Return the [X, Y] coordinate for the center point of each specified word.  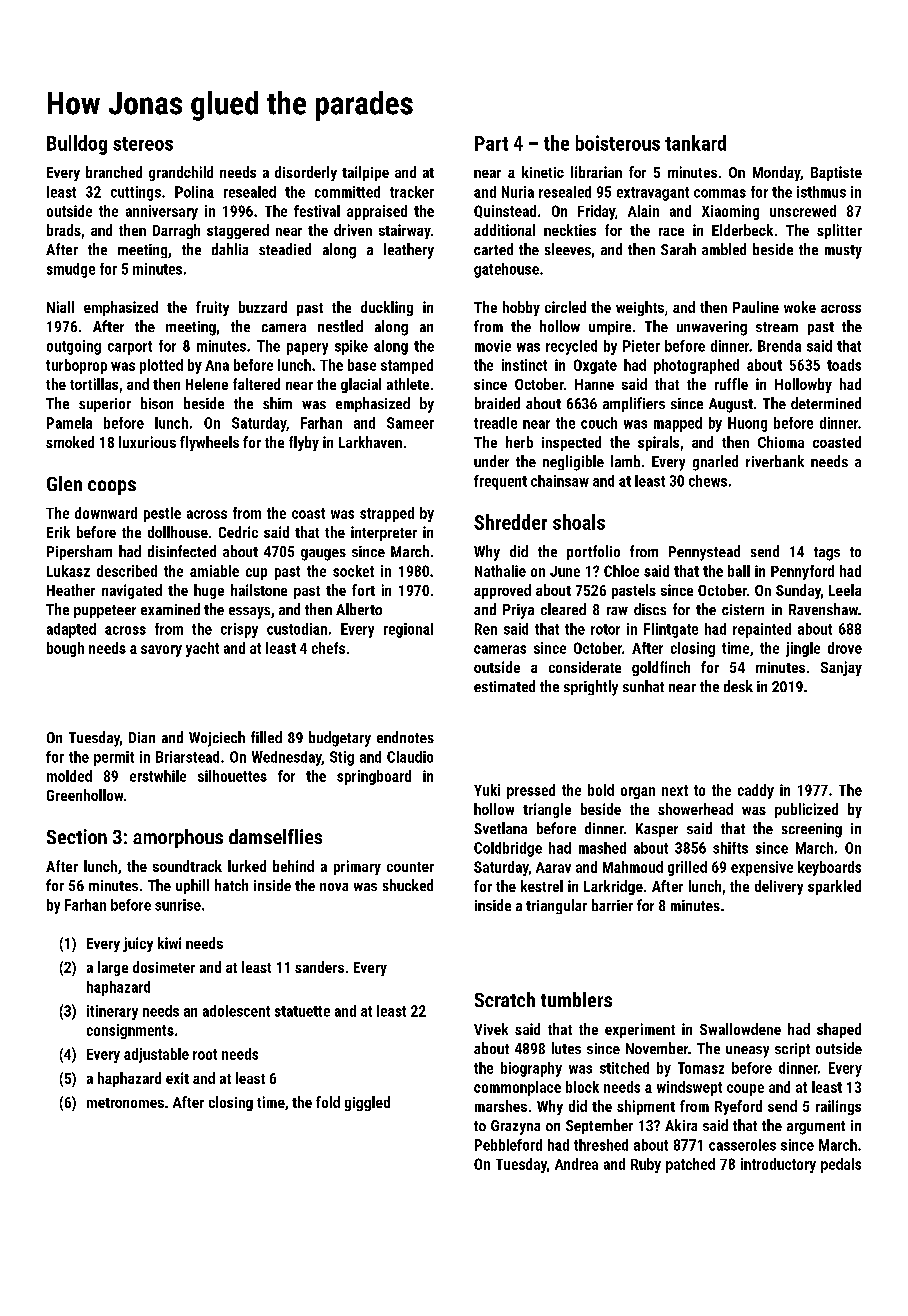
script [792, 1050]
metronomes [125, 1103]
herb [519, 442]
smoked [70, 442]
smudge [71, 270]
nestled [340, 326]
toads [844, 365]
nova [334, 887]
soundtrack [187, 866]
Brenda [779, 346]
